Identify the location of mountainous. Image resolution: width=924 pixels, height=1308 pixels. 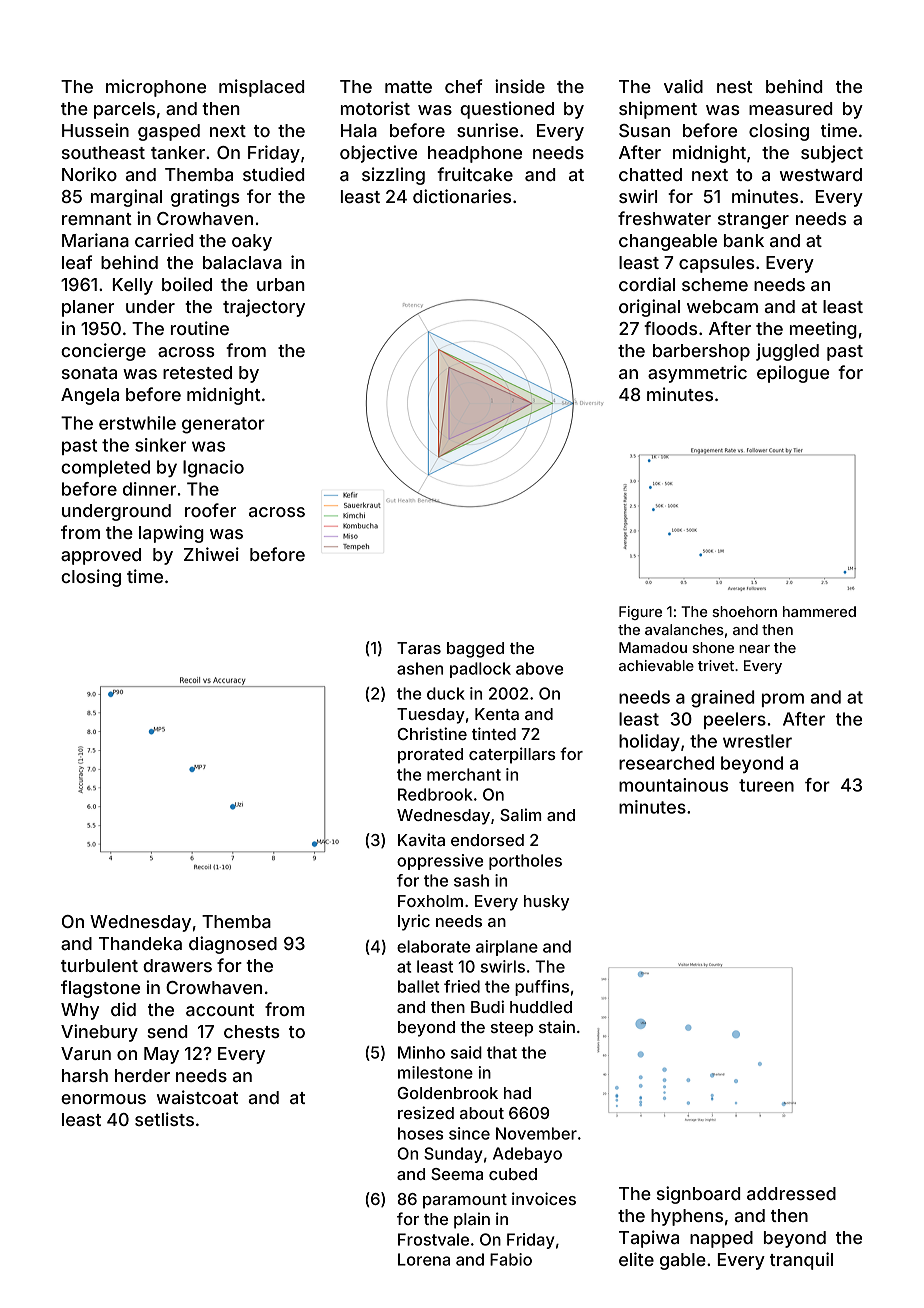
(673, 785).
